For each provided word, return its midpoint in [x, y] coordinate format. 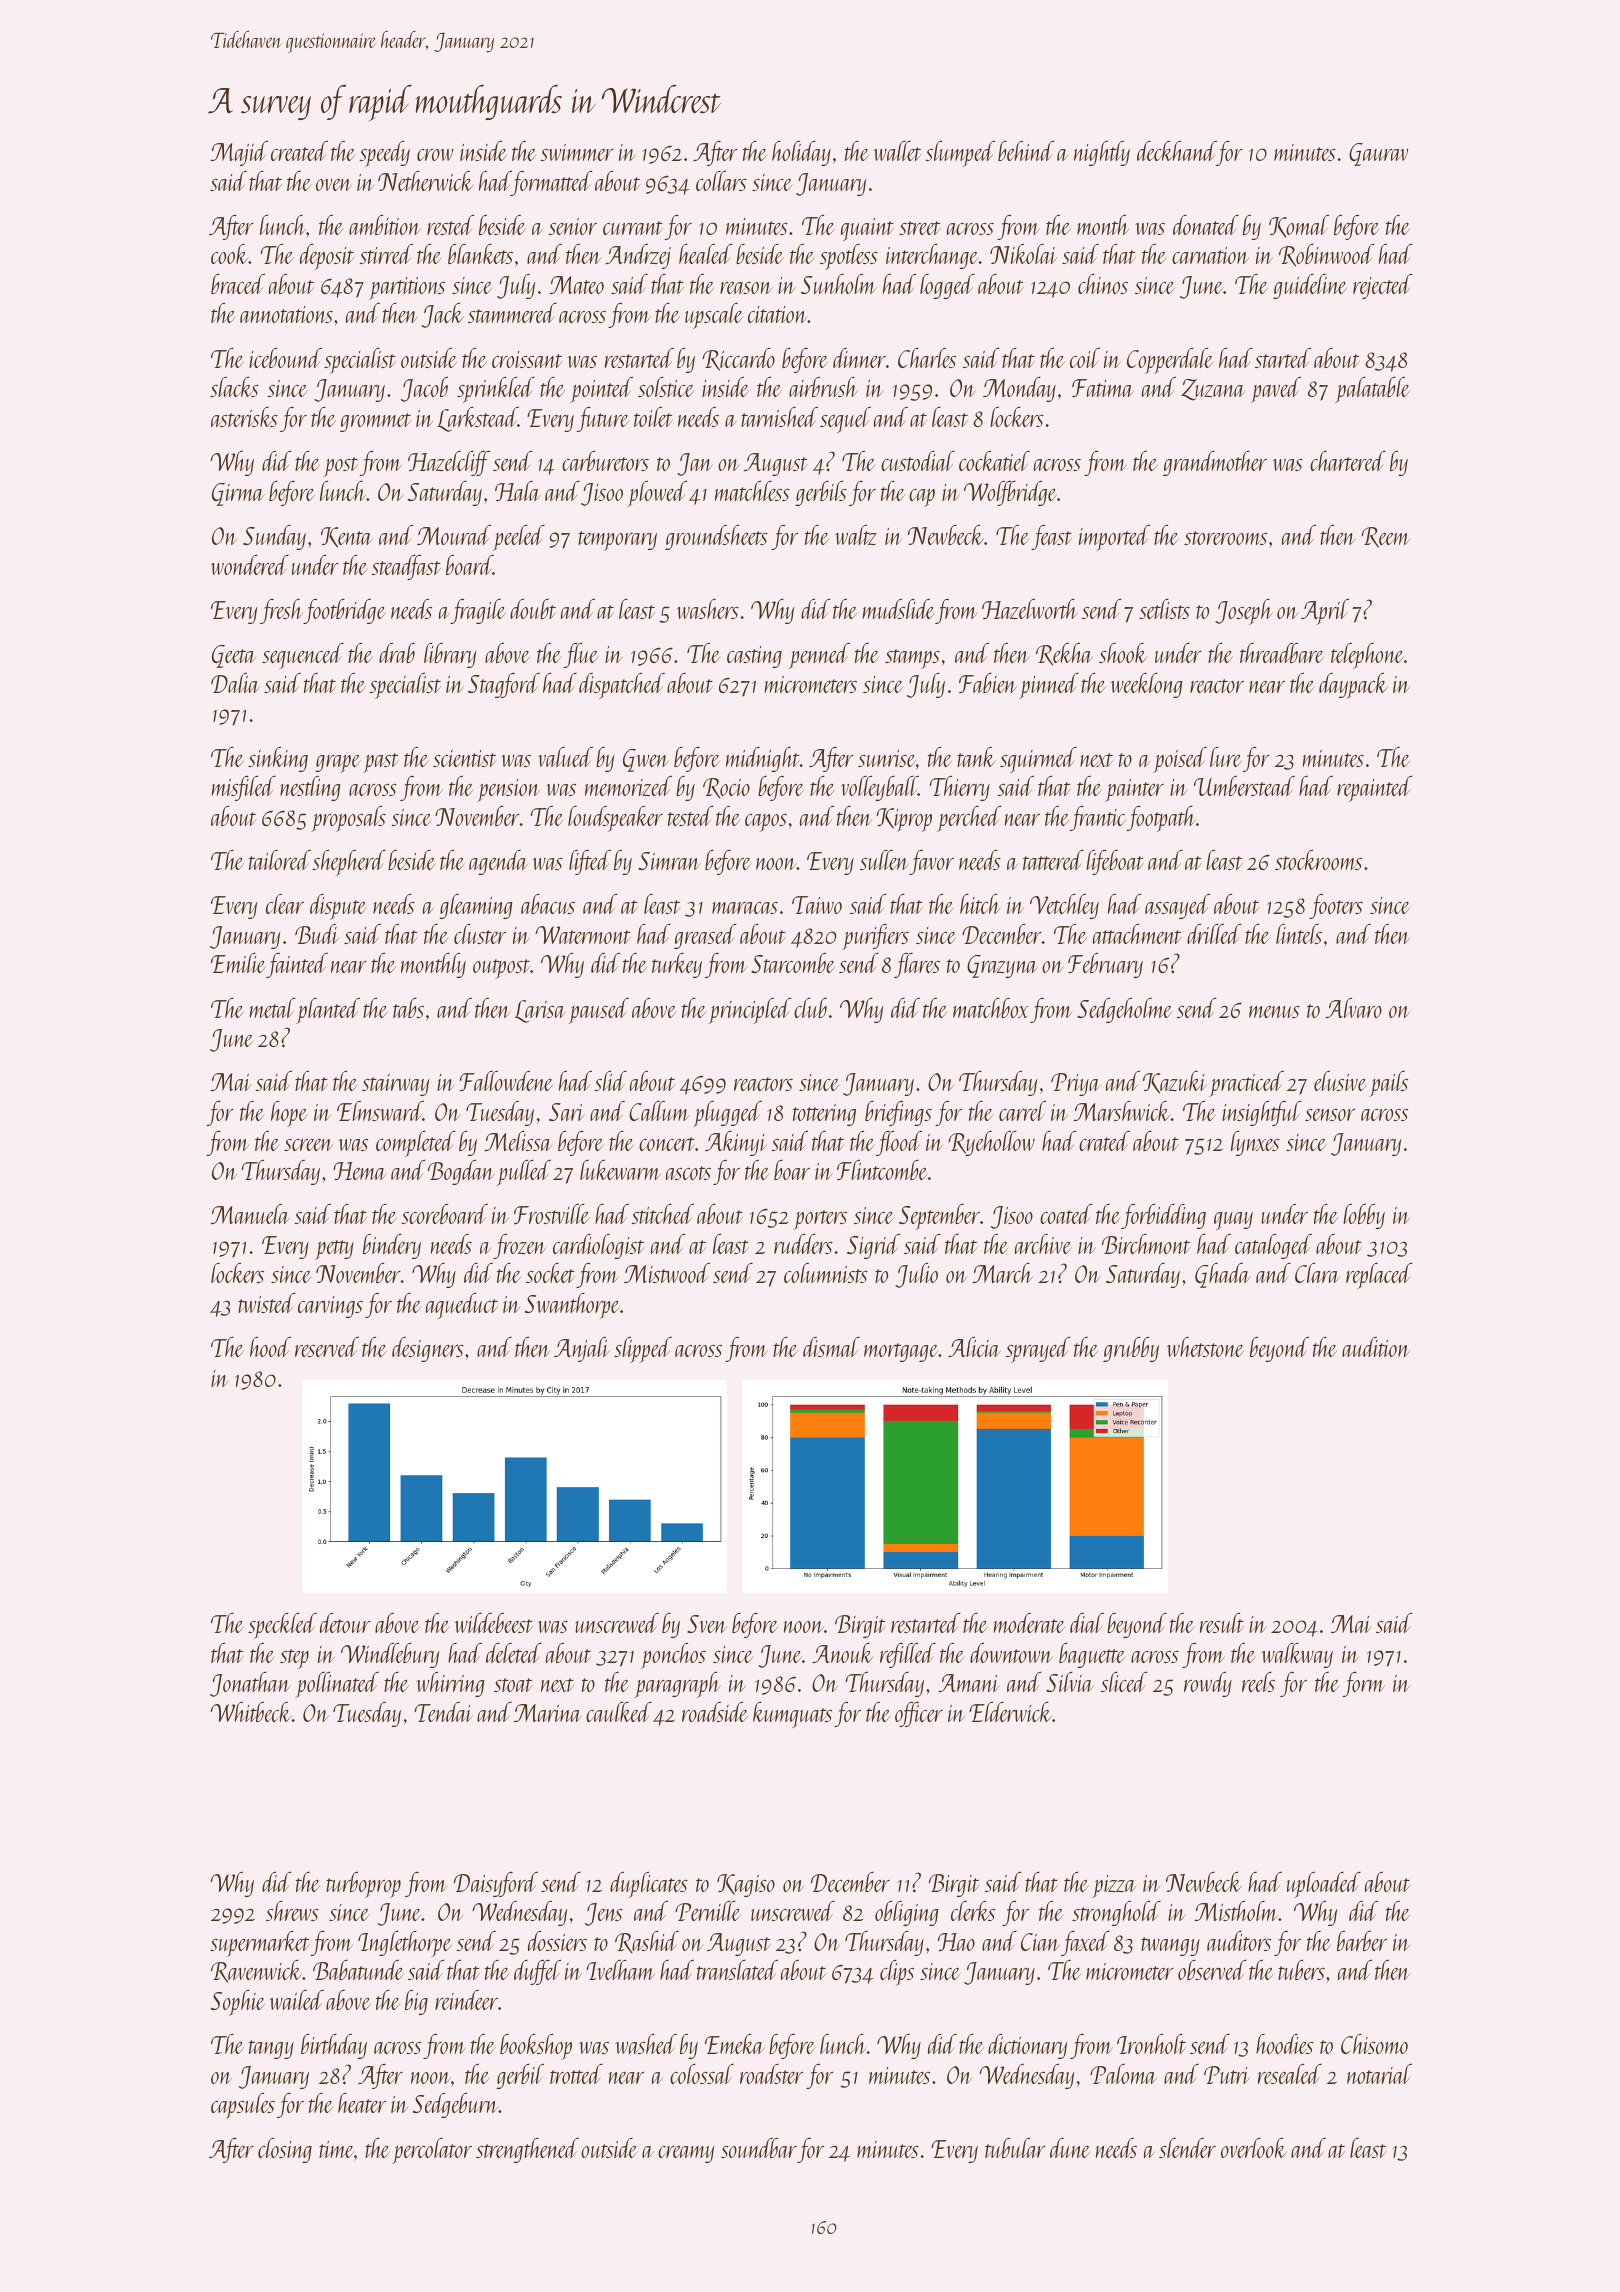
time [336, 2149]
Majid [239, 153]
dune [1070, 2148]
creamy [686, 2154]
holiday [801, 153]
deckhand [1177, 151]
